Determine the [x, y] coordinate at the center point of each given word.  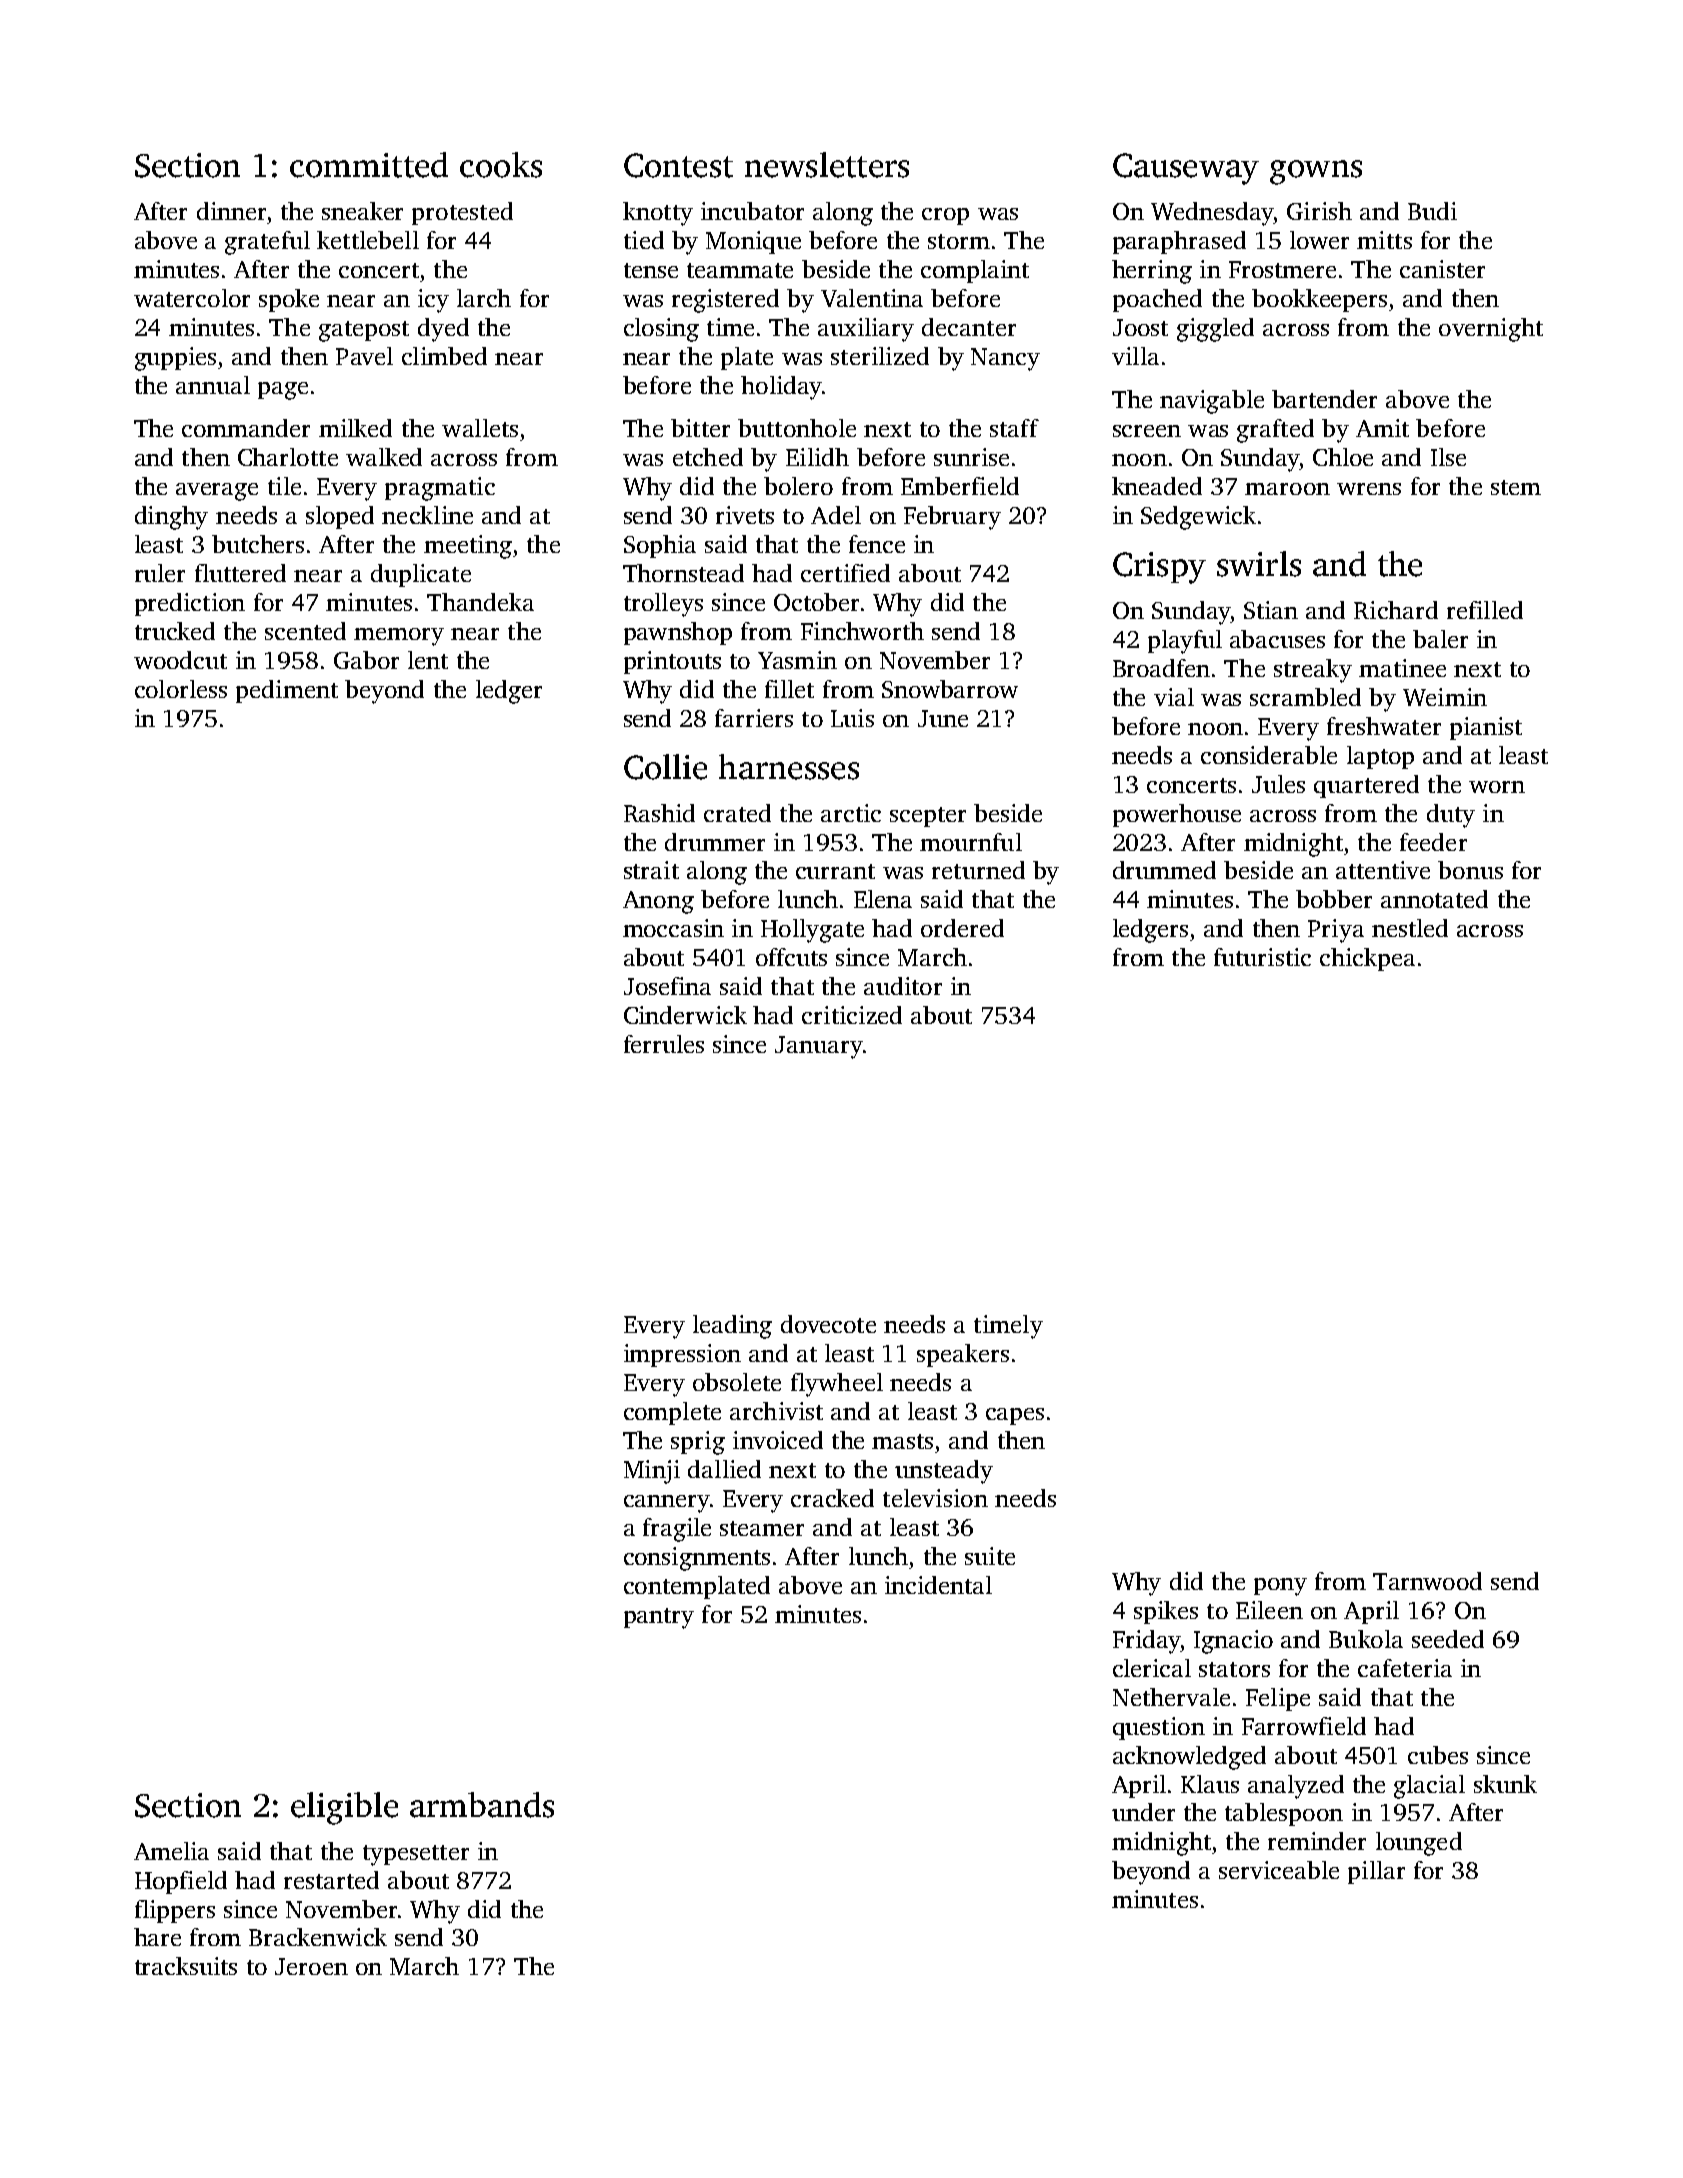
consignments [697, 1559]
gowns [1316, 172]
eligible [344, 1808]
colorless [181, 689]
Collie [665, 767]
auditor [903, 986]
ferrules [664, 1044]
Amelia [171, 1851]
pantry [659, 1618]
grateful [267, 243]
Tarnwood [1427, 1581]
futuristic [1262, 957]
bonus [1470, 870]
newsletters [827, 165]
